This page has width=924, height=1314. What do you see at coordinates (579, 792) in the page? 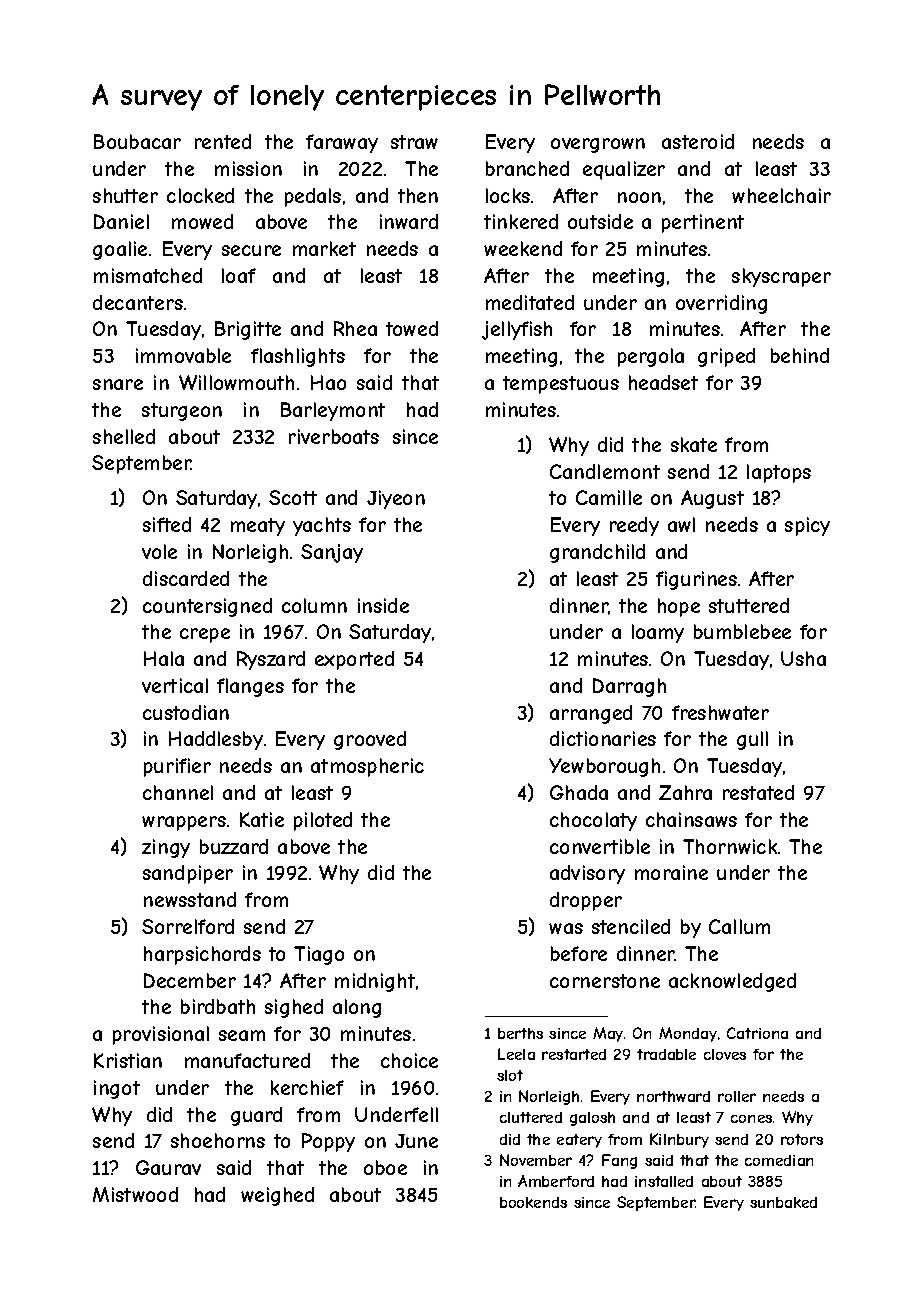
I see `Ghada` at bounding box center [579, 792].
